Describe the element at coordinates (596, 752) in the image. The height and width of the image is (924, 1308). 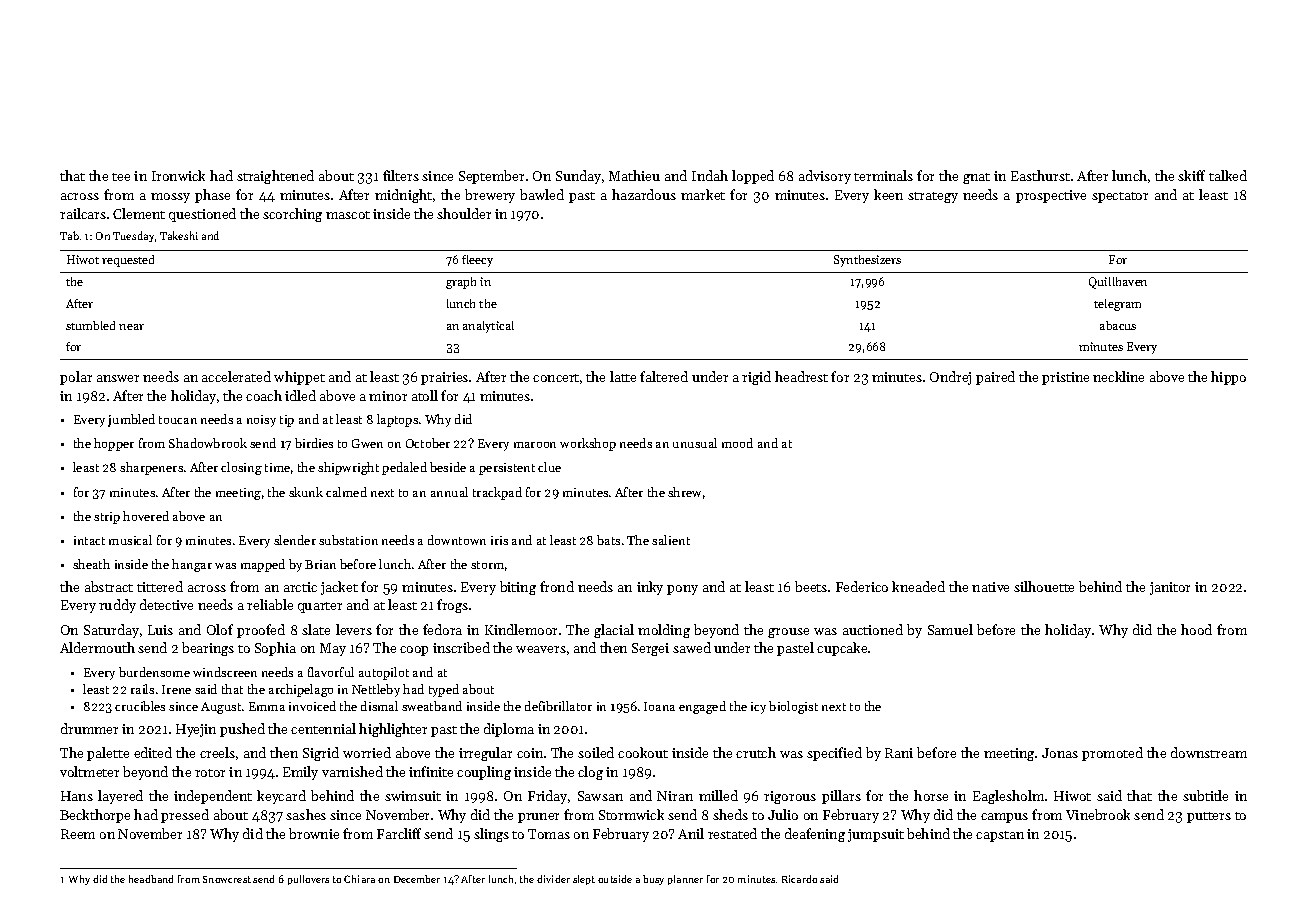
I see `soiled` at that location.
